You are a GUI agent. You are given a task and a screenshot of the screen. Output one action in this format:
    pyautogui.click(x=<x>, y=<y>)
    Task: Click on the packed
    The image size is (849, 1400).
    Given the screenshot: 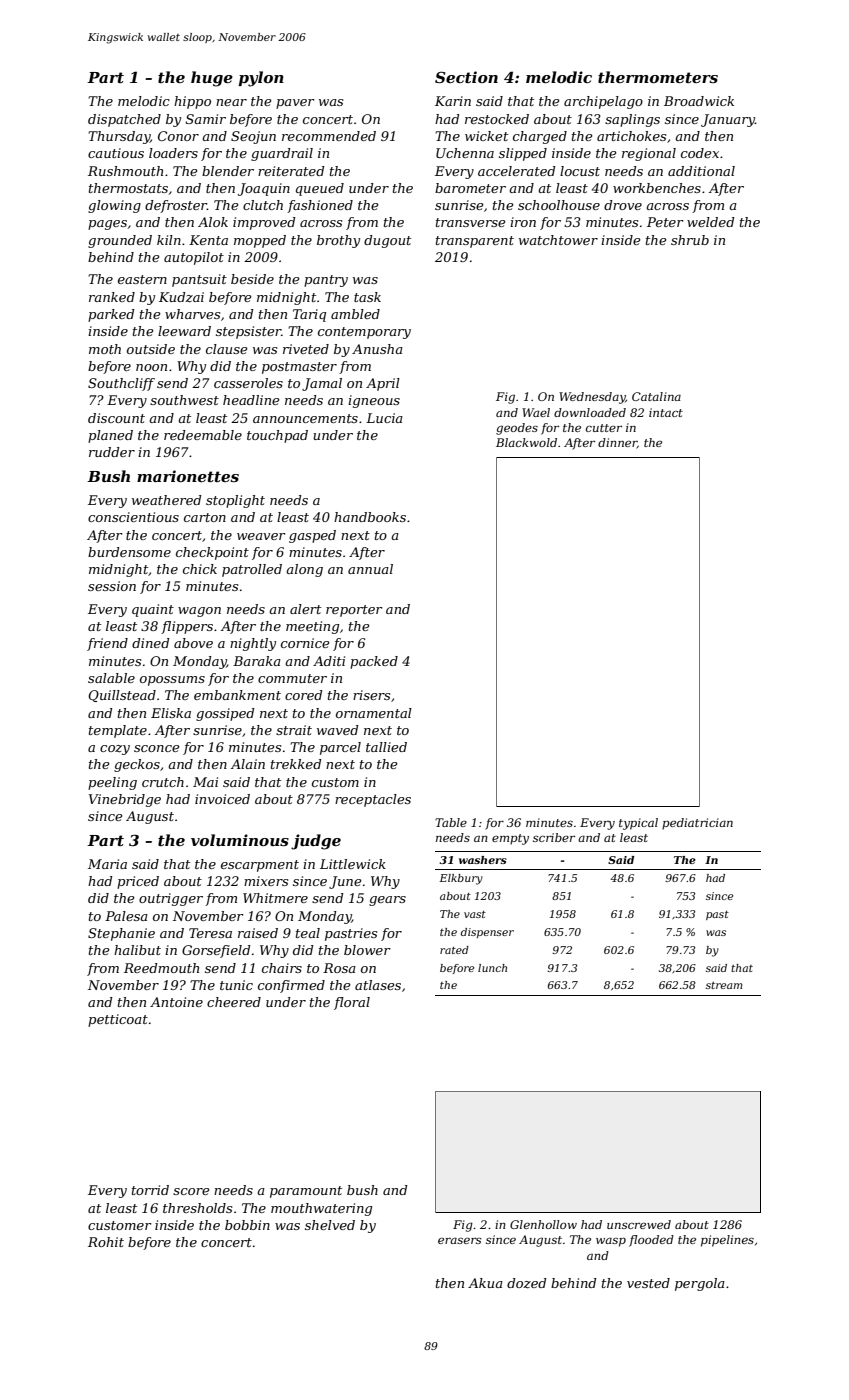 What is the action you would take?
    pyautogui.click(x=374, y=662)
